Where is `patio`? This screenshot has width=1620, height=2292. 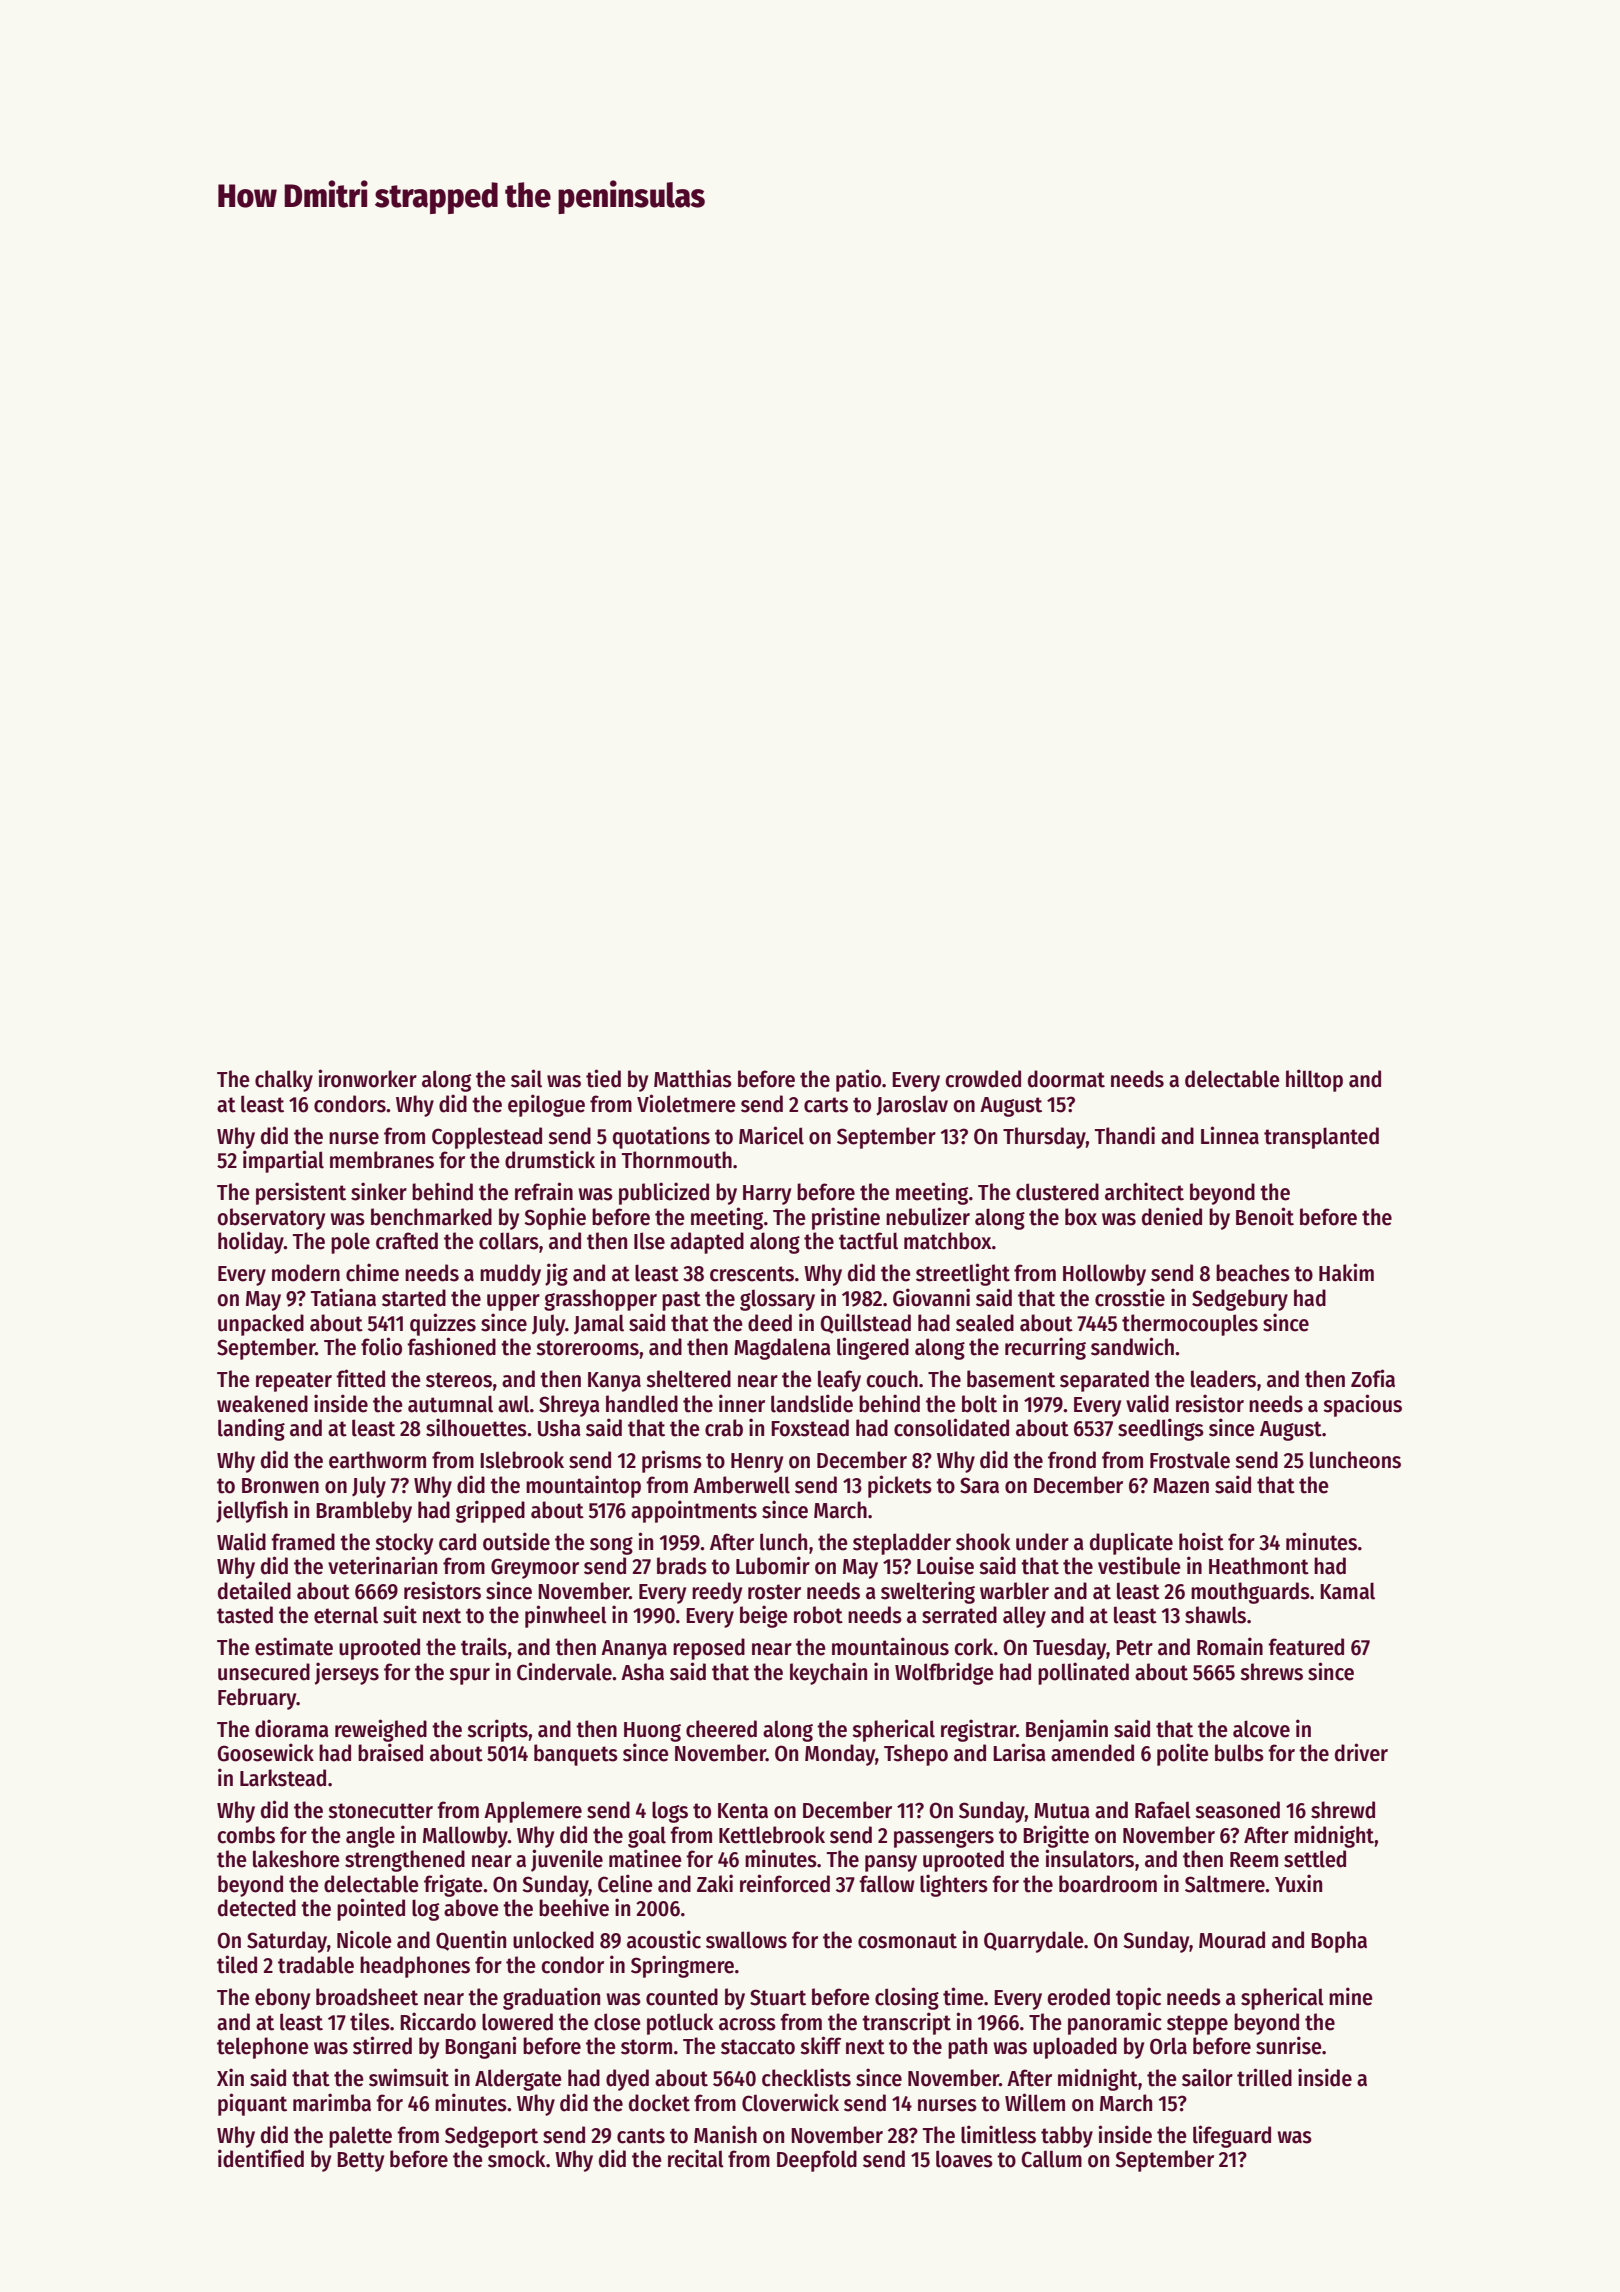 patio is located at coordinates (858, 1080).
